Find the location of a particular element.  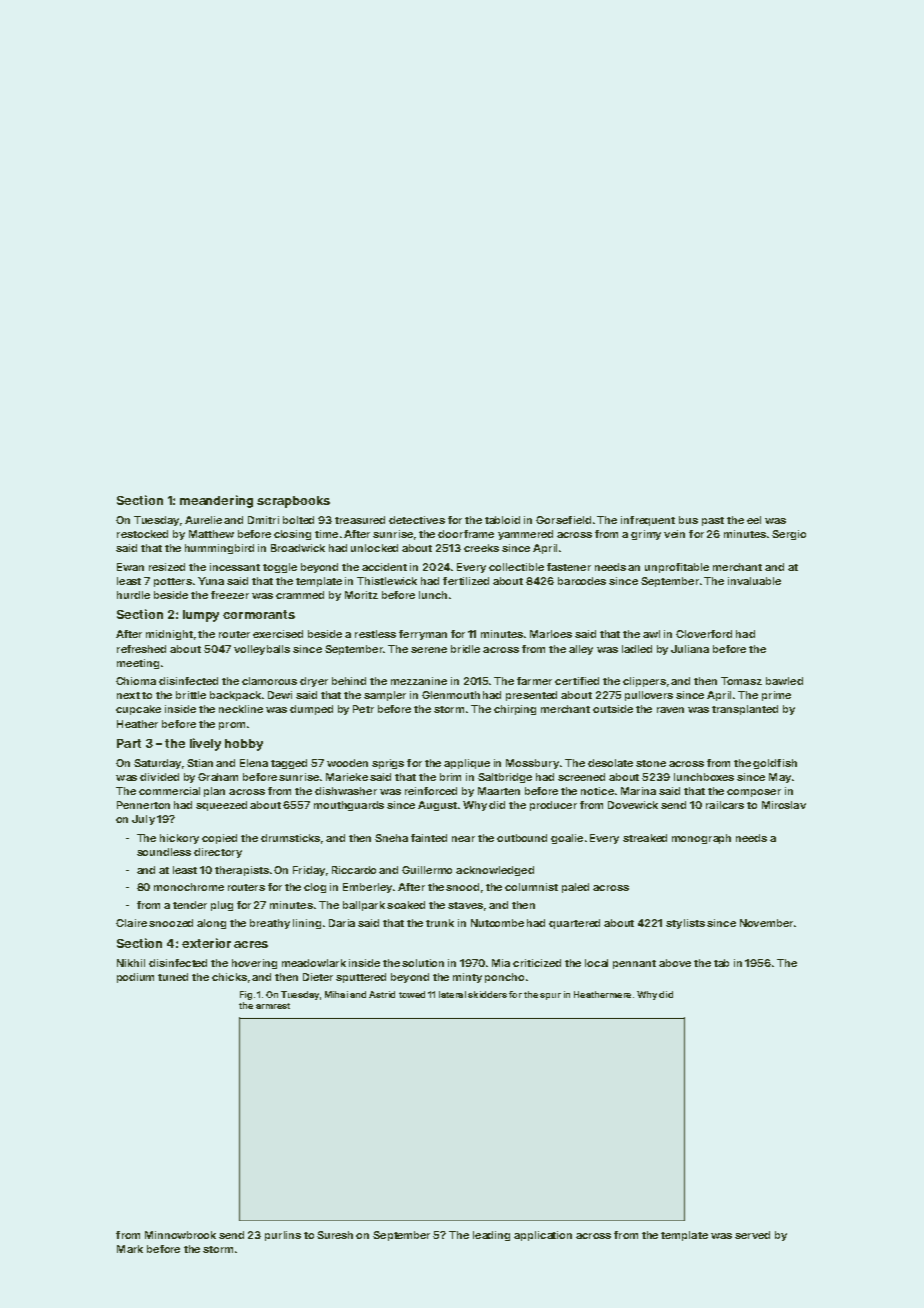

backpack is located at coordinates (235, 696).
